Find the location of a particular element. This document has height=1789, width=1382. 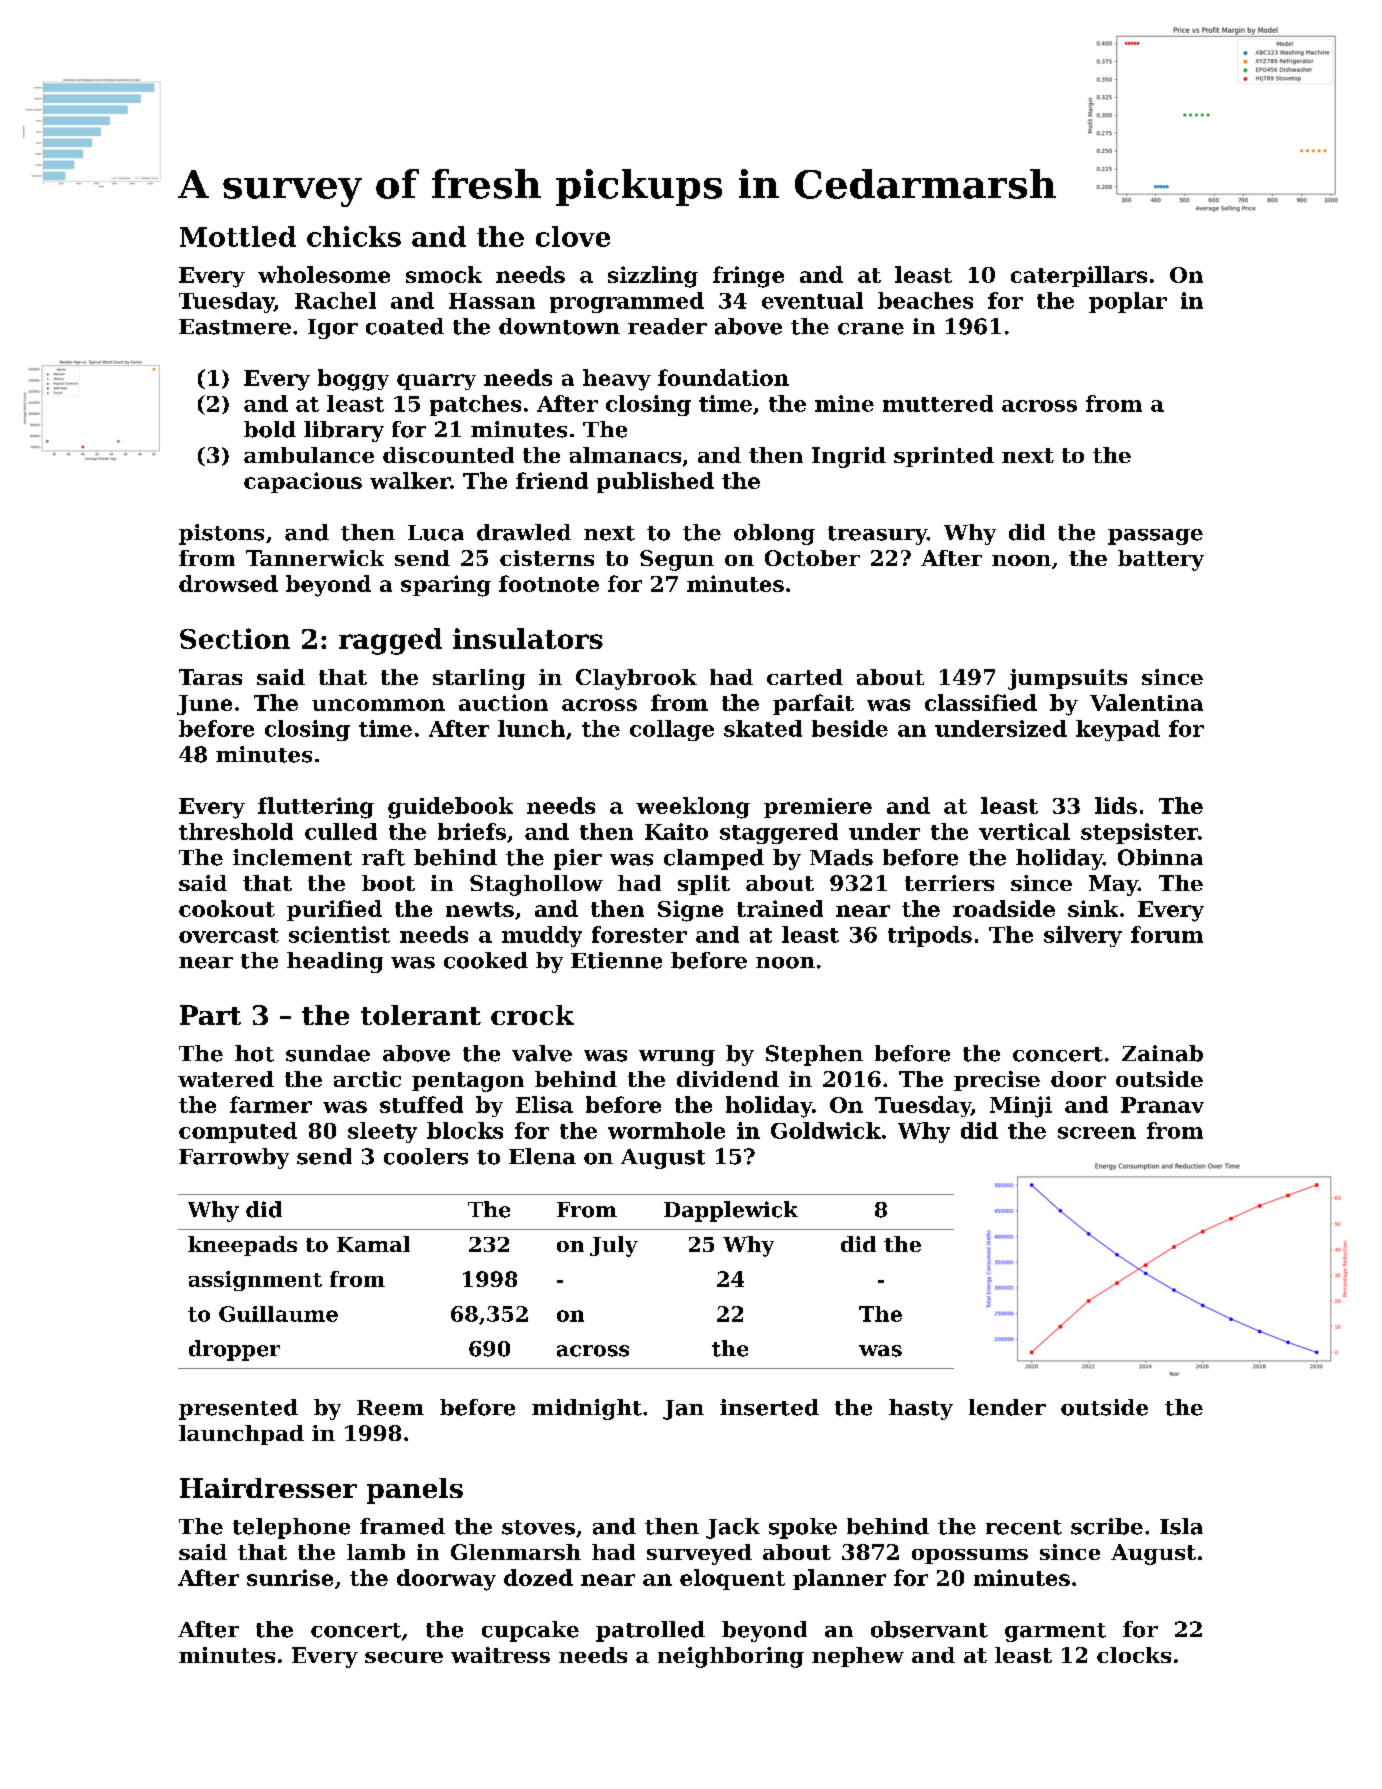

Hairdresser is located at coordinates (268, 1488).
